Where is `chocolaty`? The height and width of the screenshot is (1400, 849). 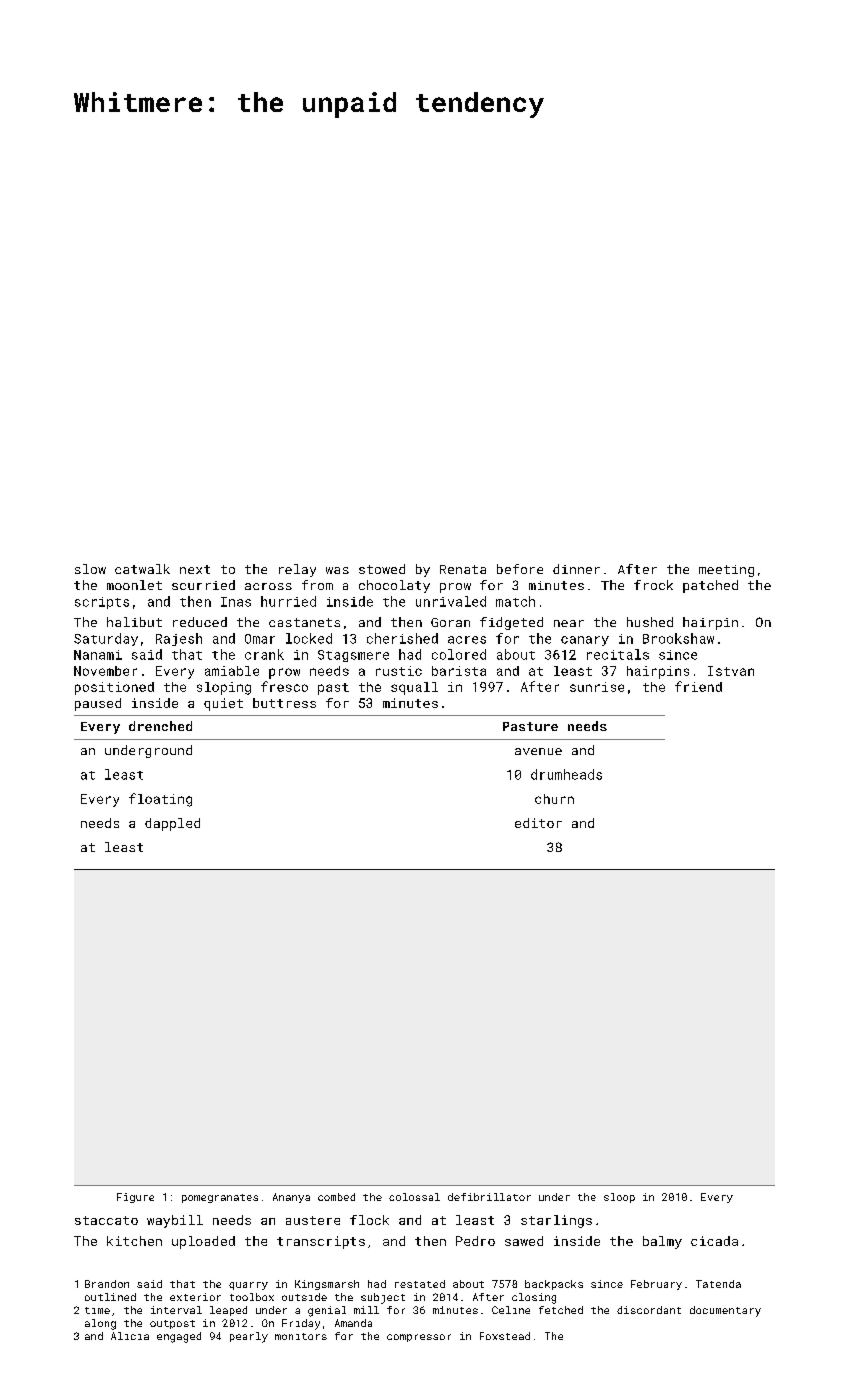
chocolaty is located at coordinates (394, 586).
